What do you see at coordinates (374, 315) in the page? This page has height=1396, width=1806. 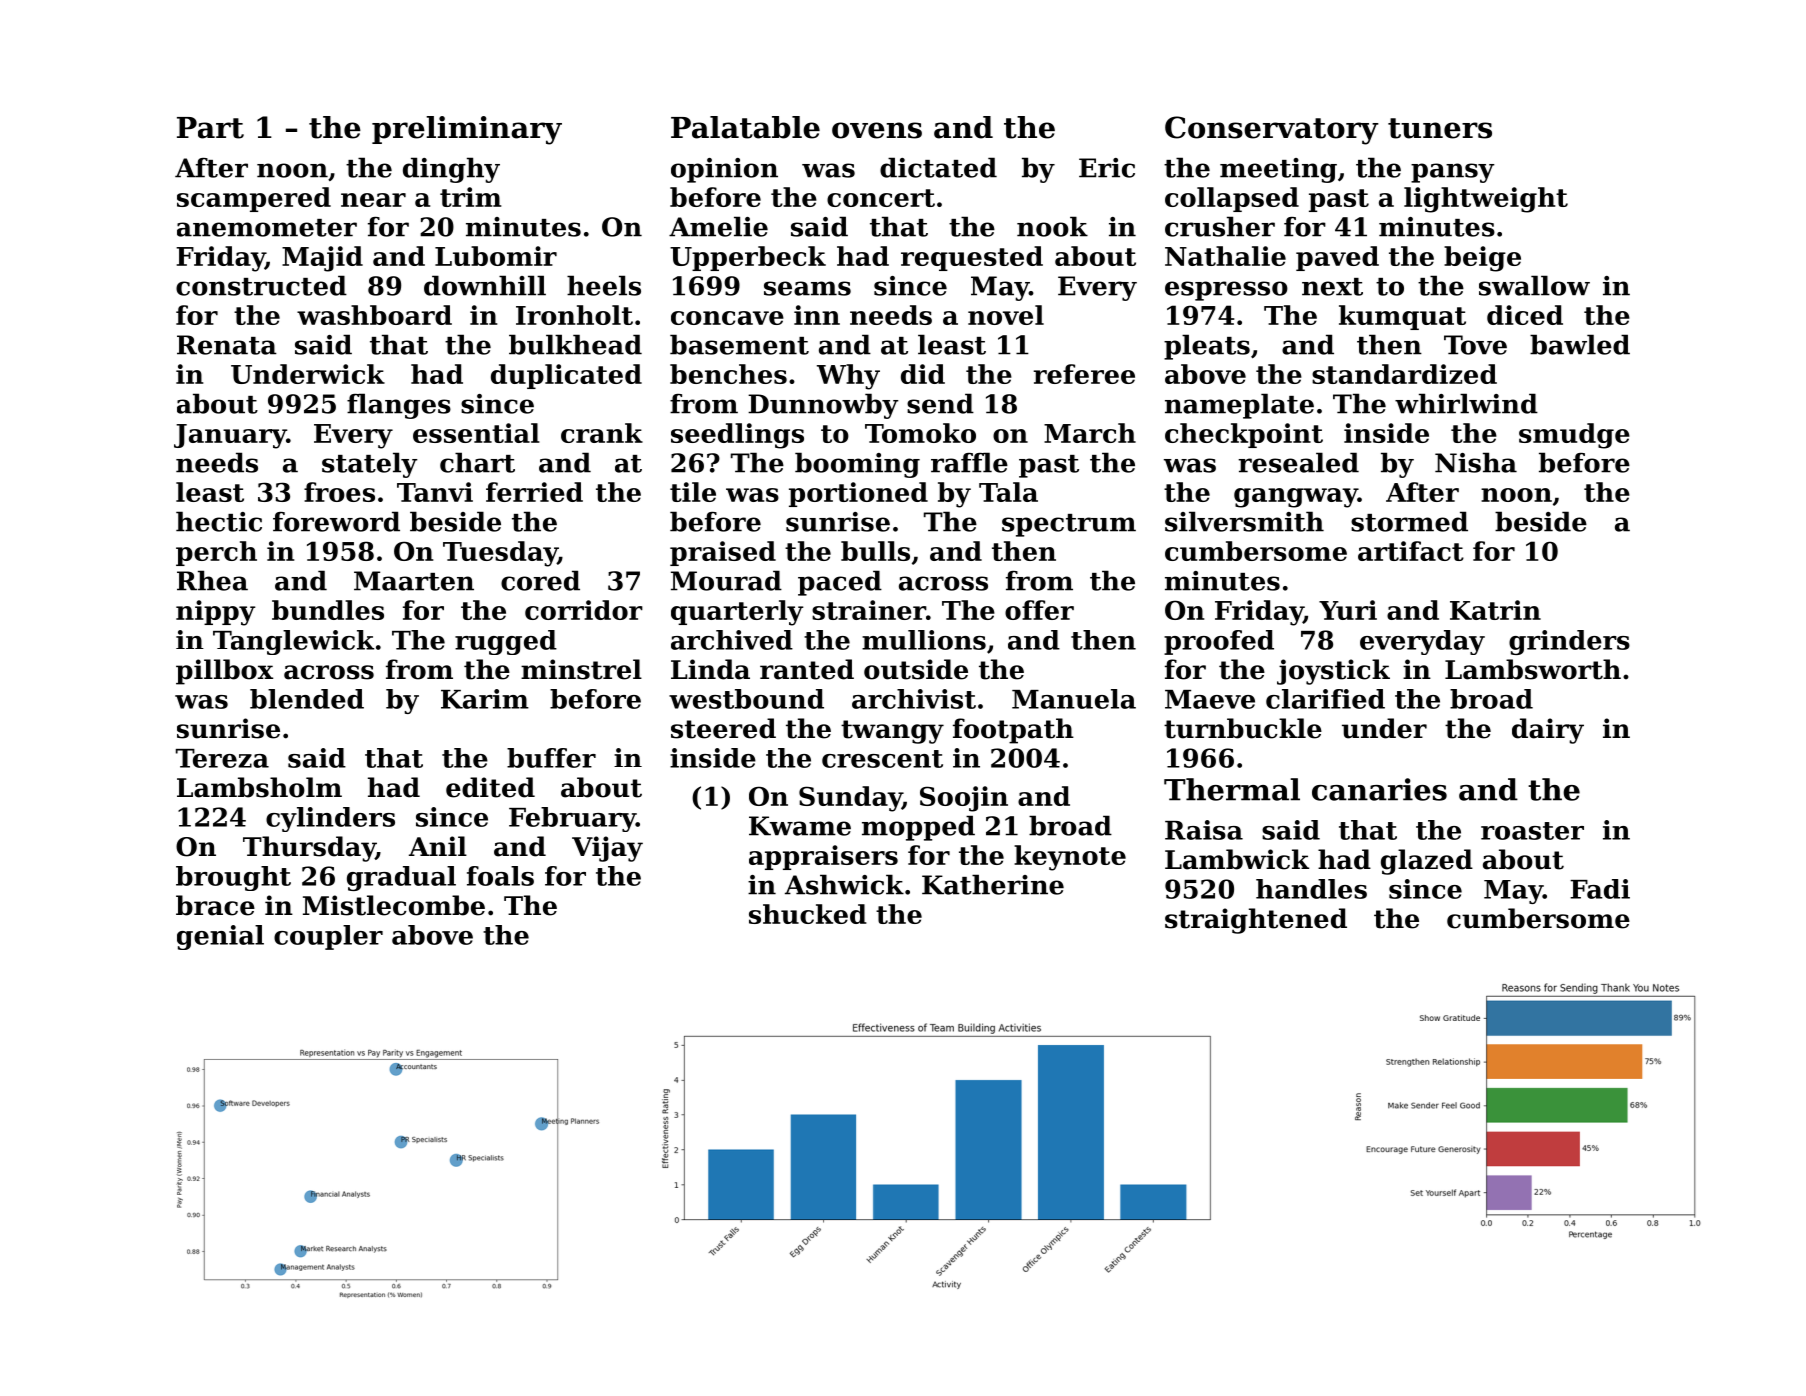 I see `washboard` at bounding box center [374, 315].
